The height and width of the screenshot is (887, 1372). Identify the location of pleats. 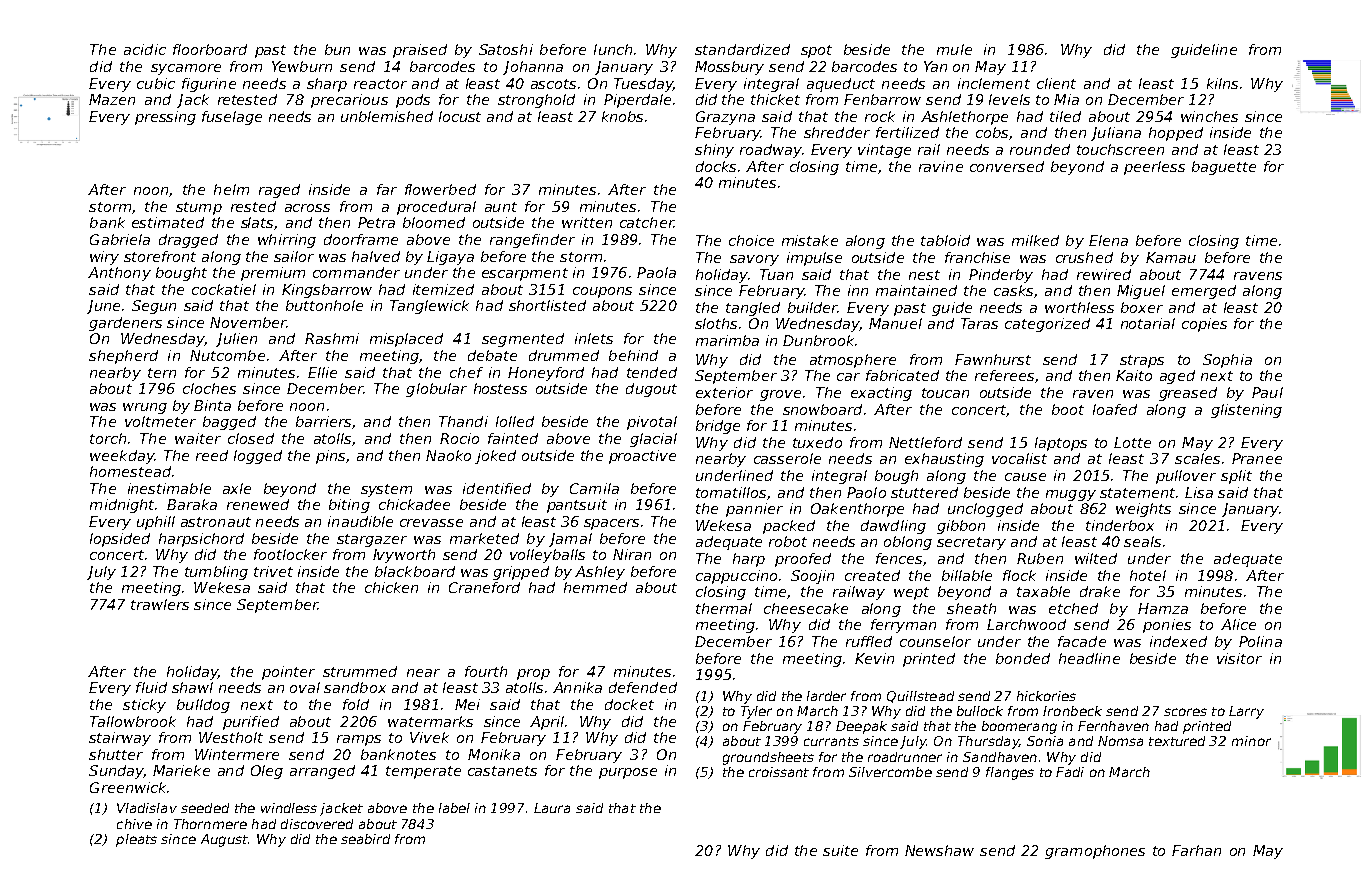
(136, 840).
